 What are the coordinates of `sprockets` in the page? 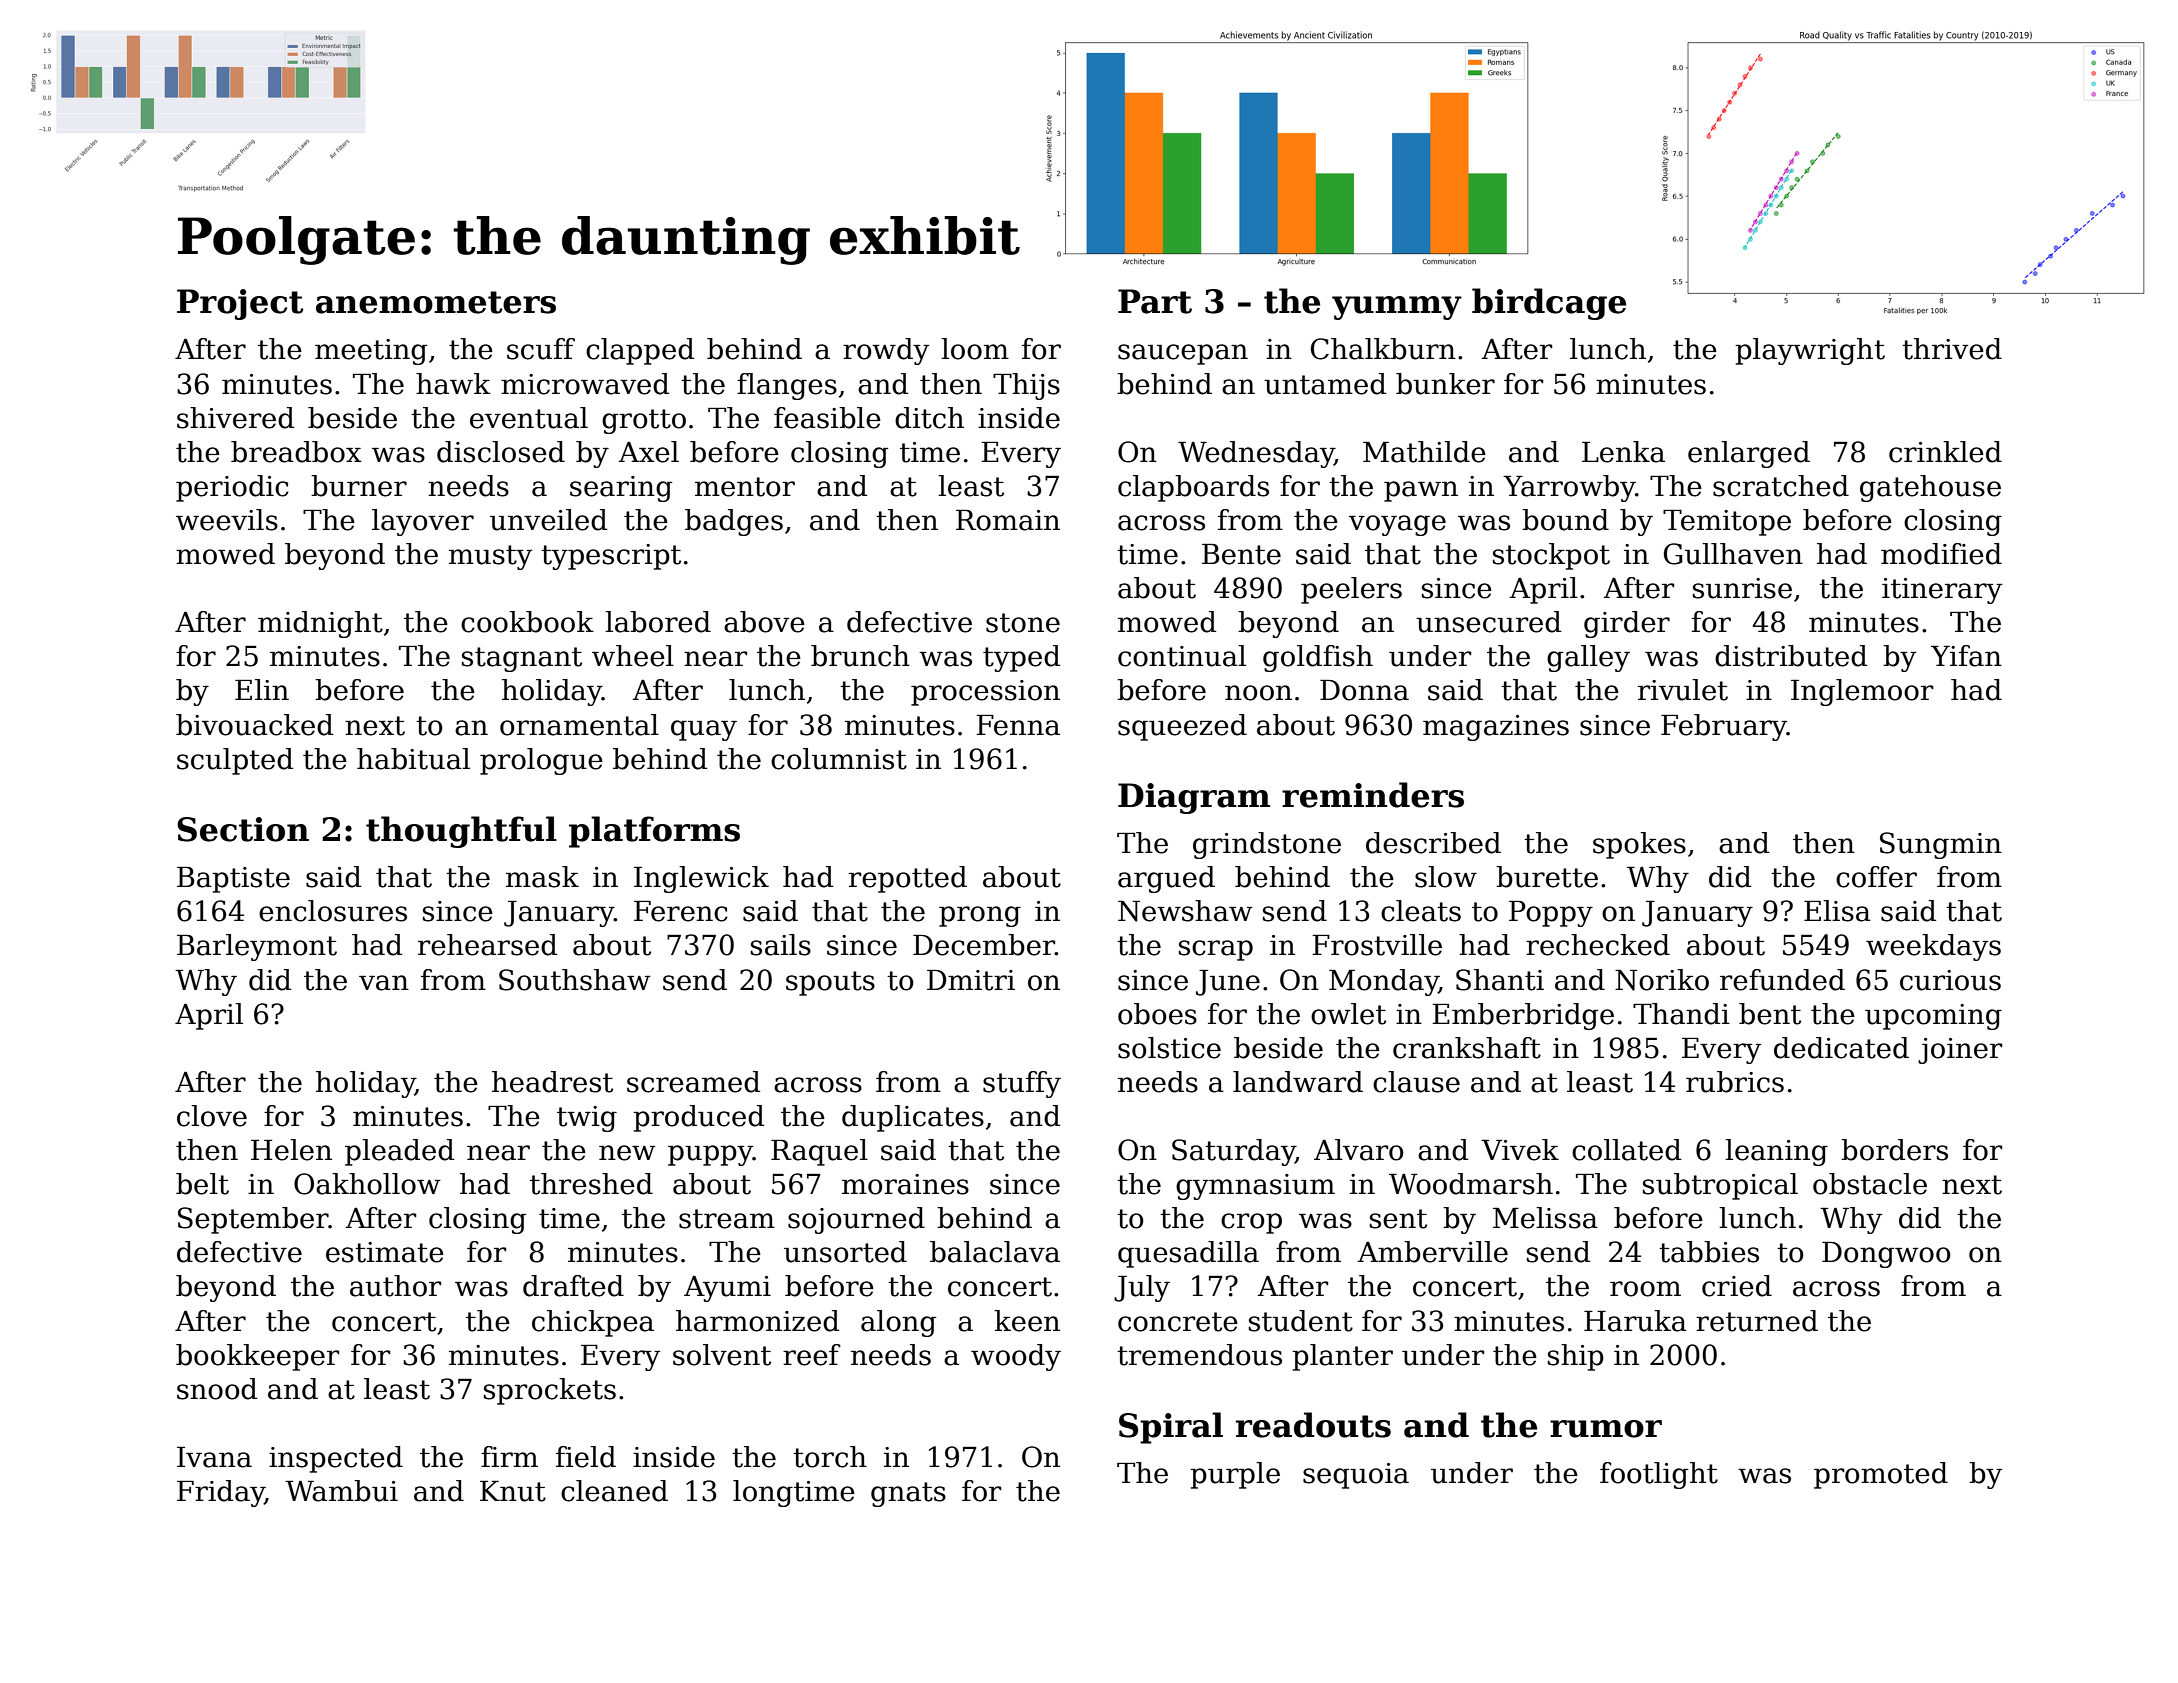 It's located at (550, 1391).
